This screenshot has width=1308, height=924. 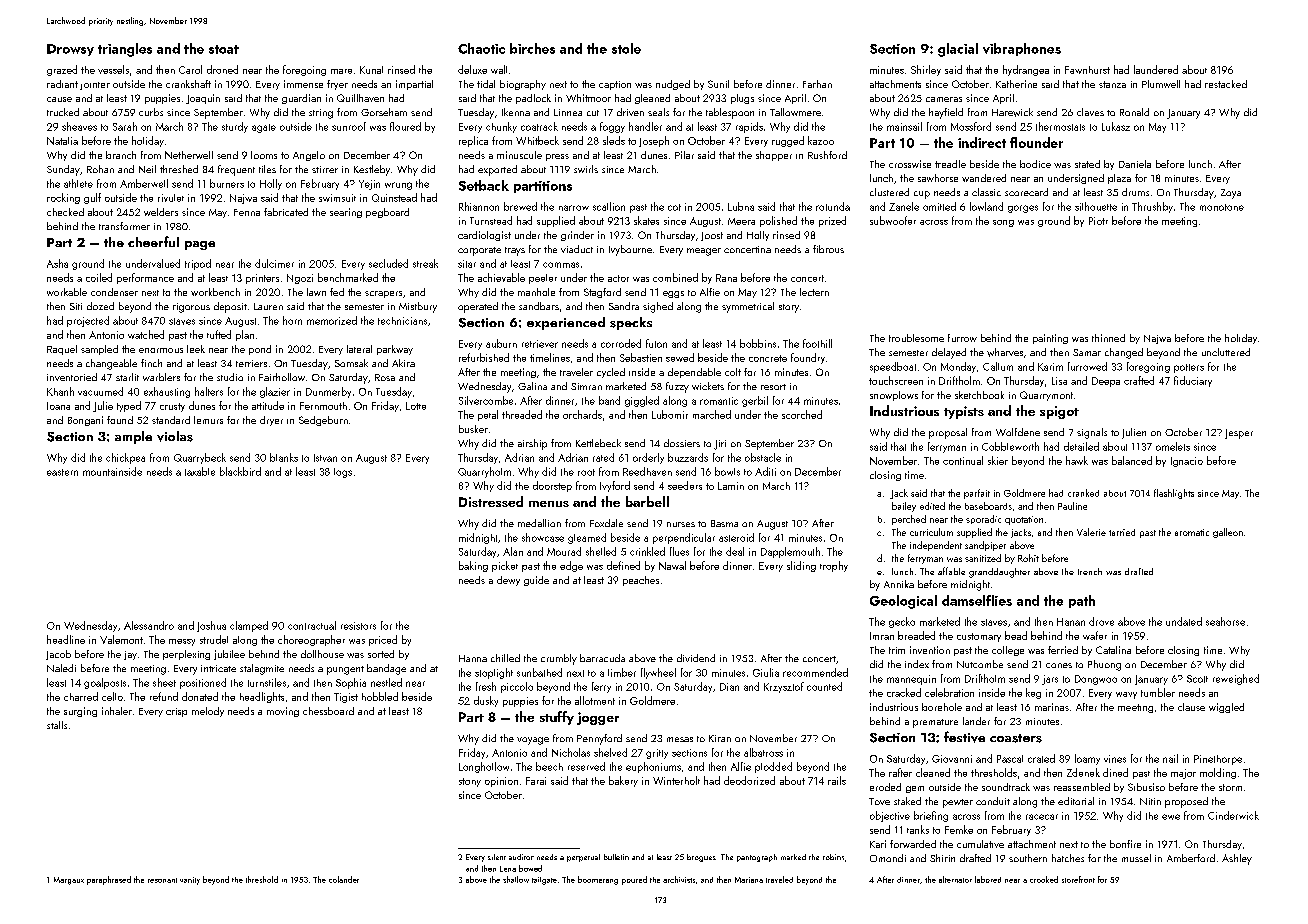 I want to click on stole, so click(x=626, y=48).
